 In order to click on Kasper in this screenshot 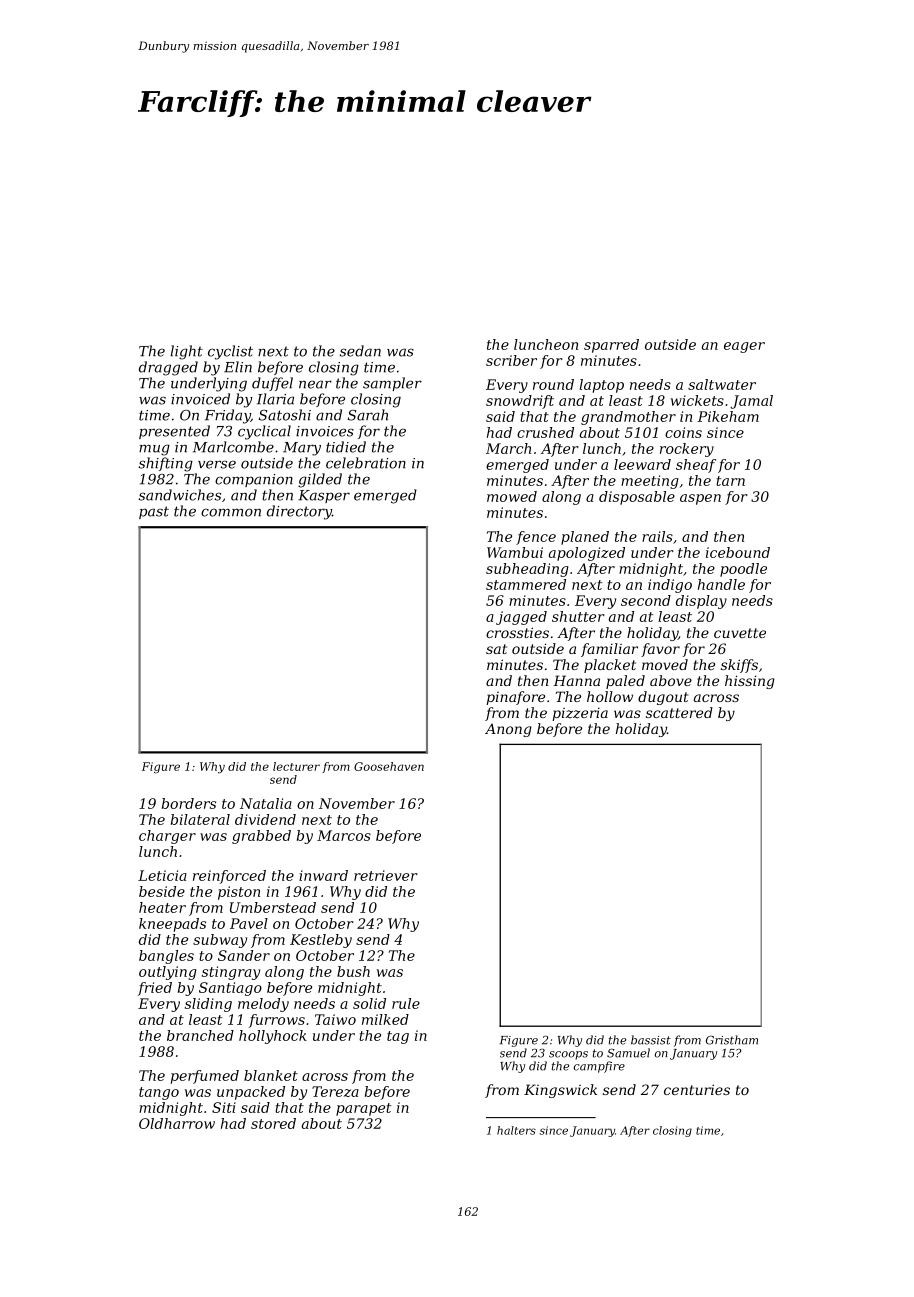, I will do `click(324, 496)`.
